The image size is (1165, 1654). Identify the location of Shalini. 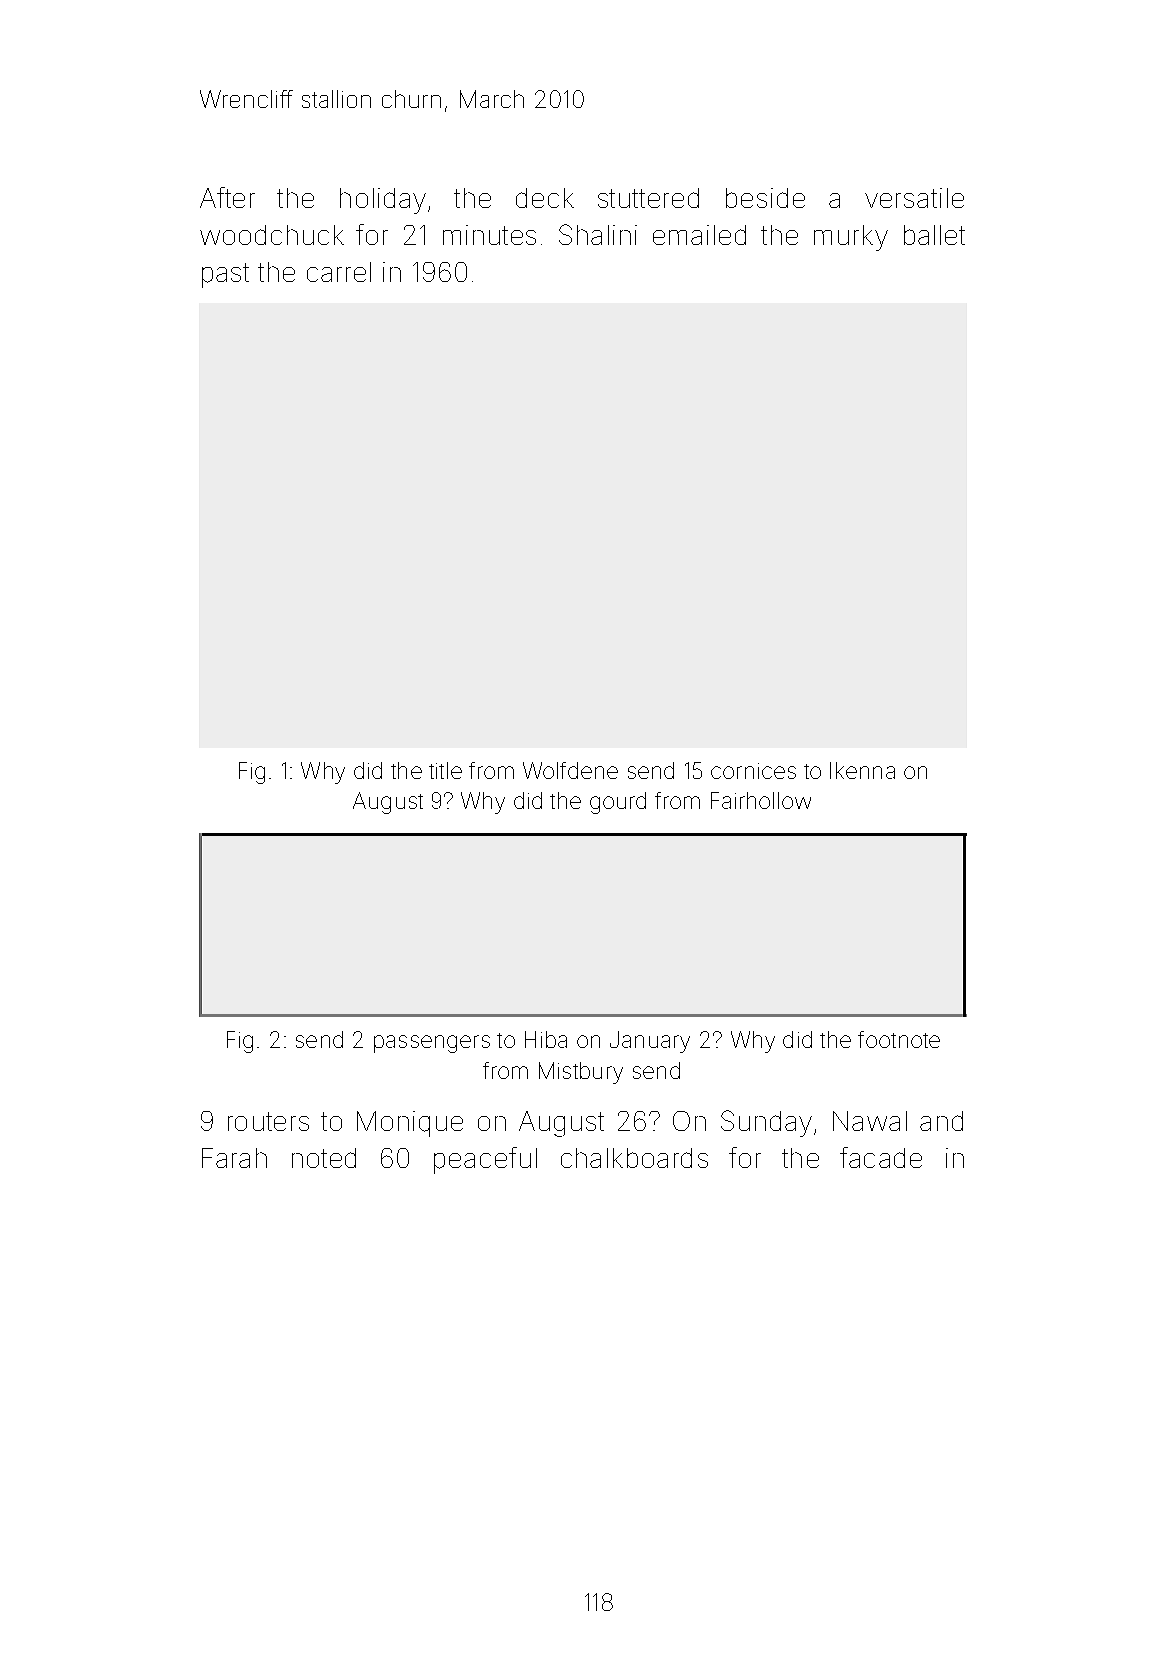
(598, 234).
